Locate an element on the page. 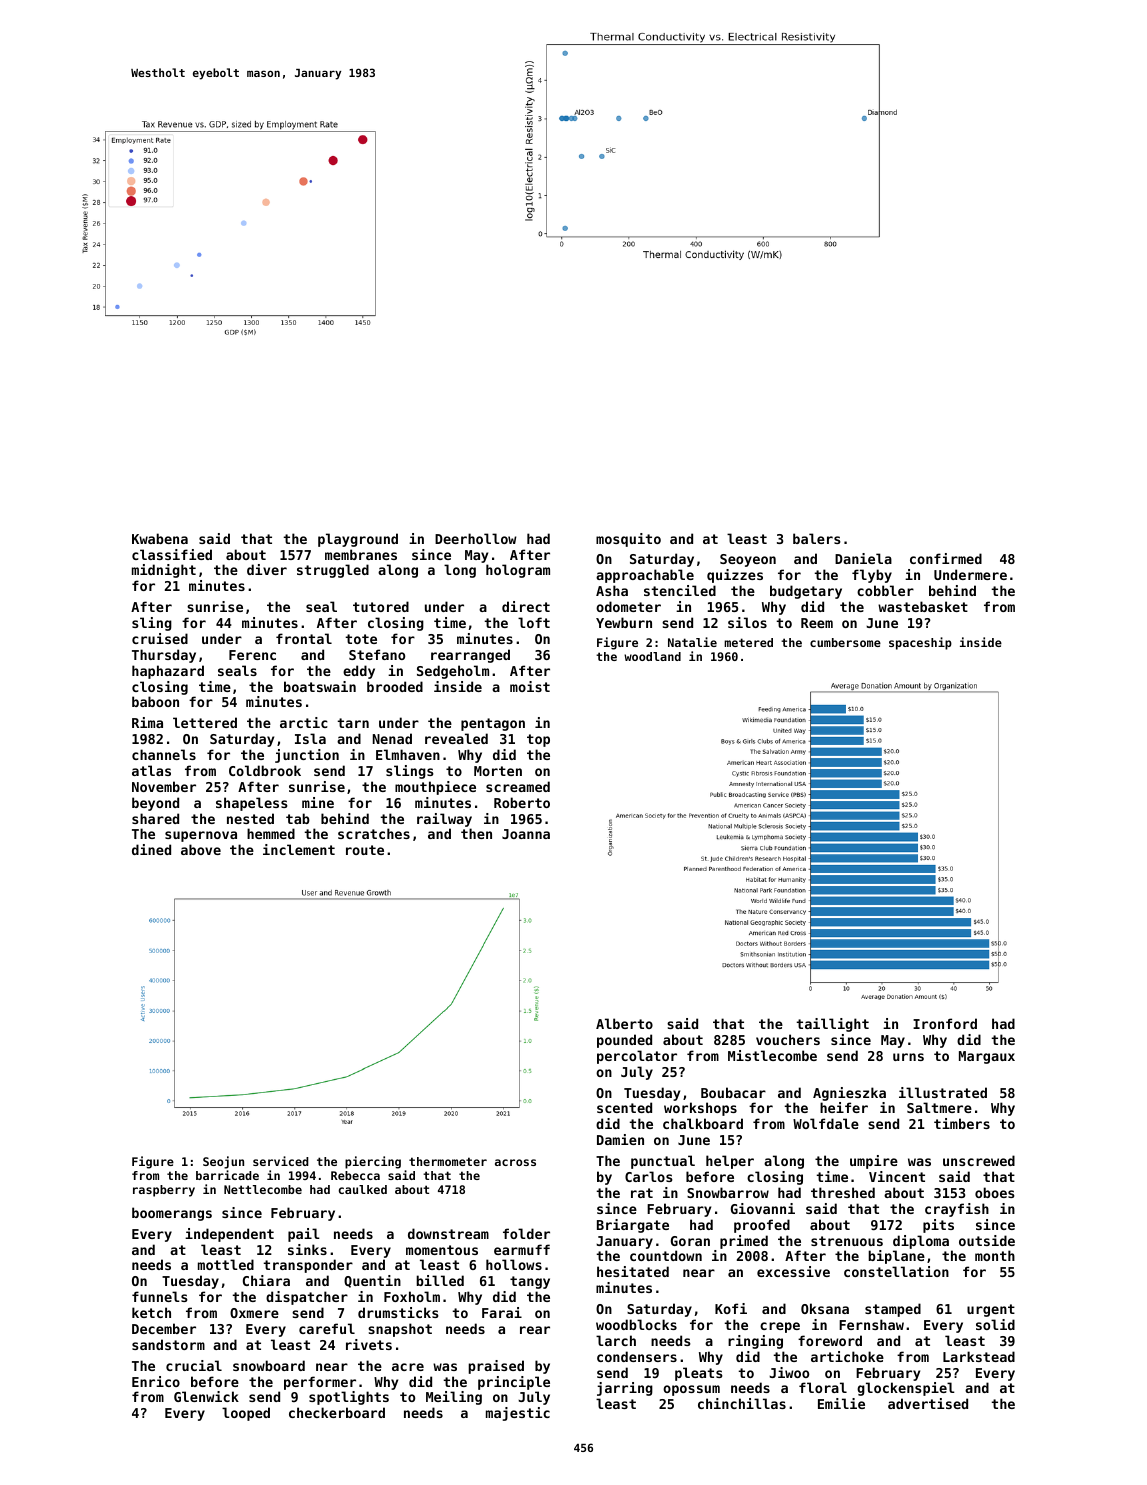  taillight is located at coordinates (832, 1025).
